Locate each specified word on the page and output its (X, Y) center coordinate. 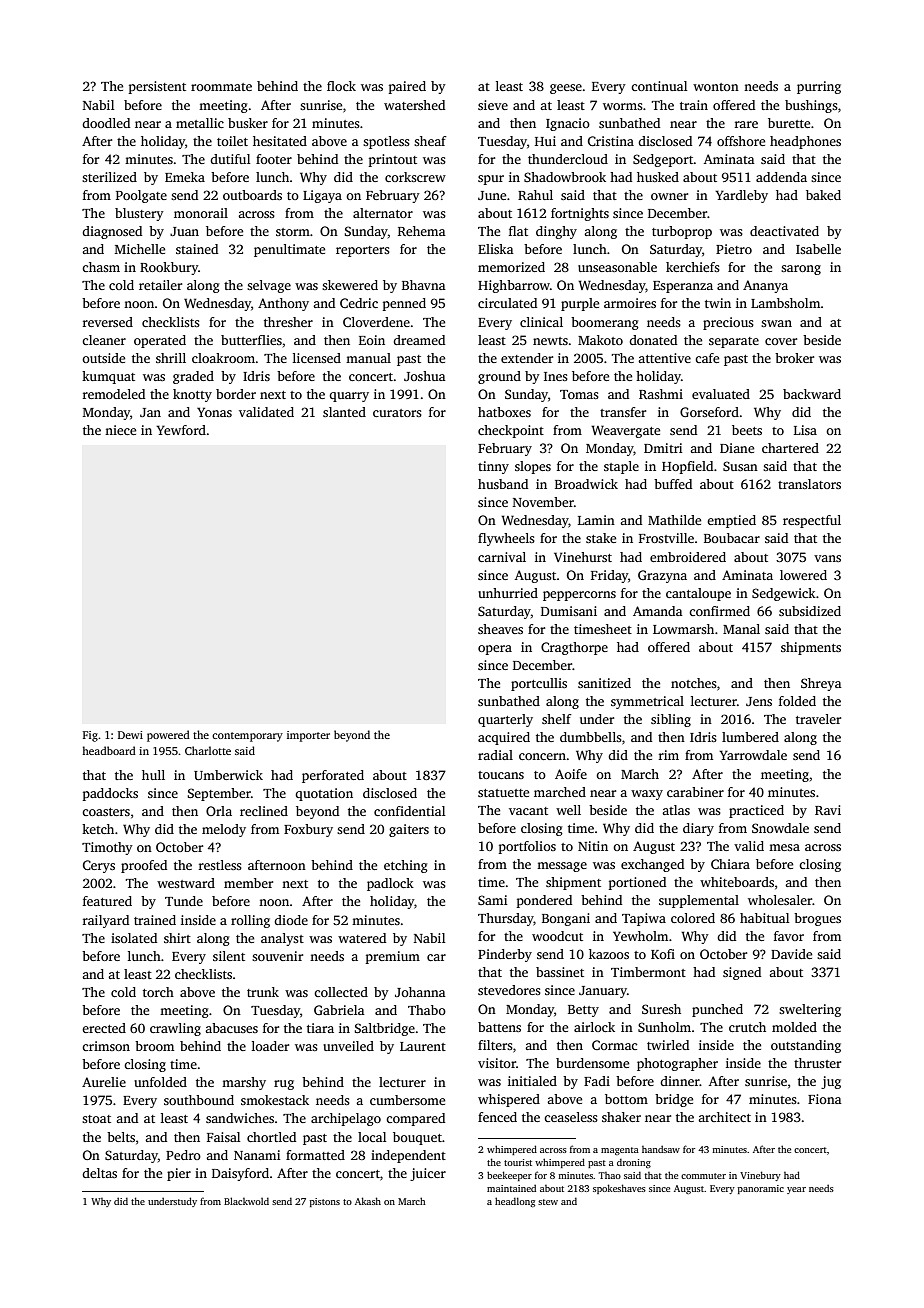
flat (518, 231)
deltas (99, 1173)
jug (831, 1082)
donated (653, 340)
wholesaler (780, 900)
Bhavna (424, 285)
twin (718, 303)
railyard (106, 921)
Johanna (420, 992)
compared (415, 1119)
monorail (201, 213)
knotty (192, 395)
